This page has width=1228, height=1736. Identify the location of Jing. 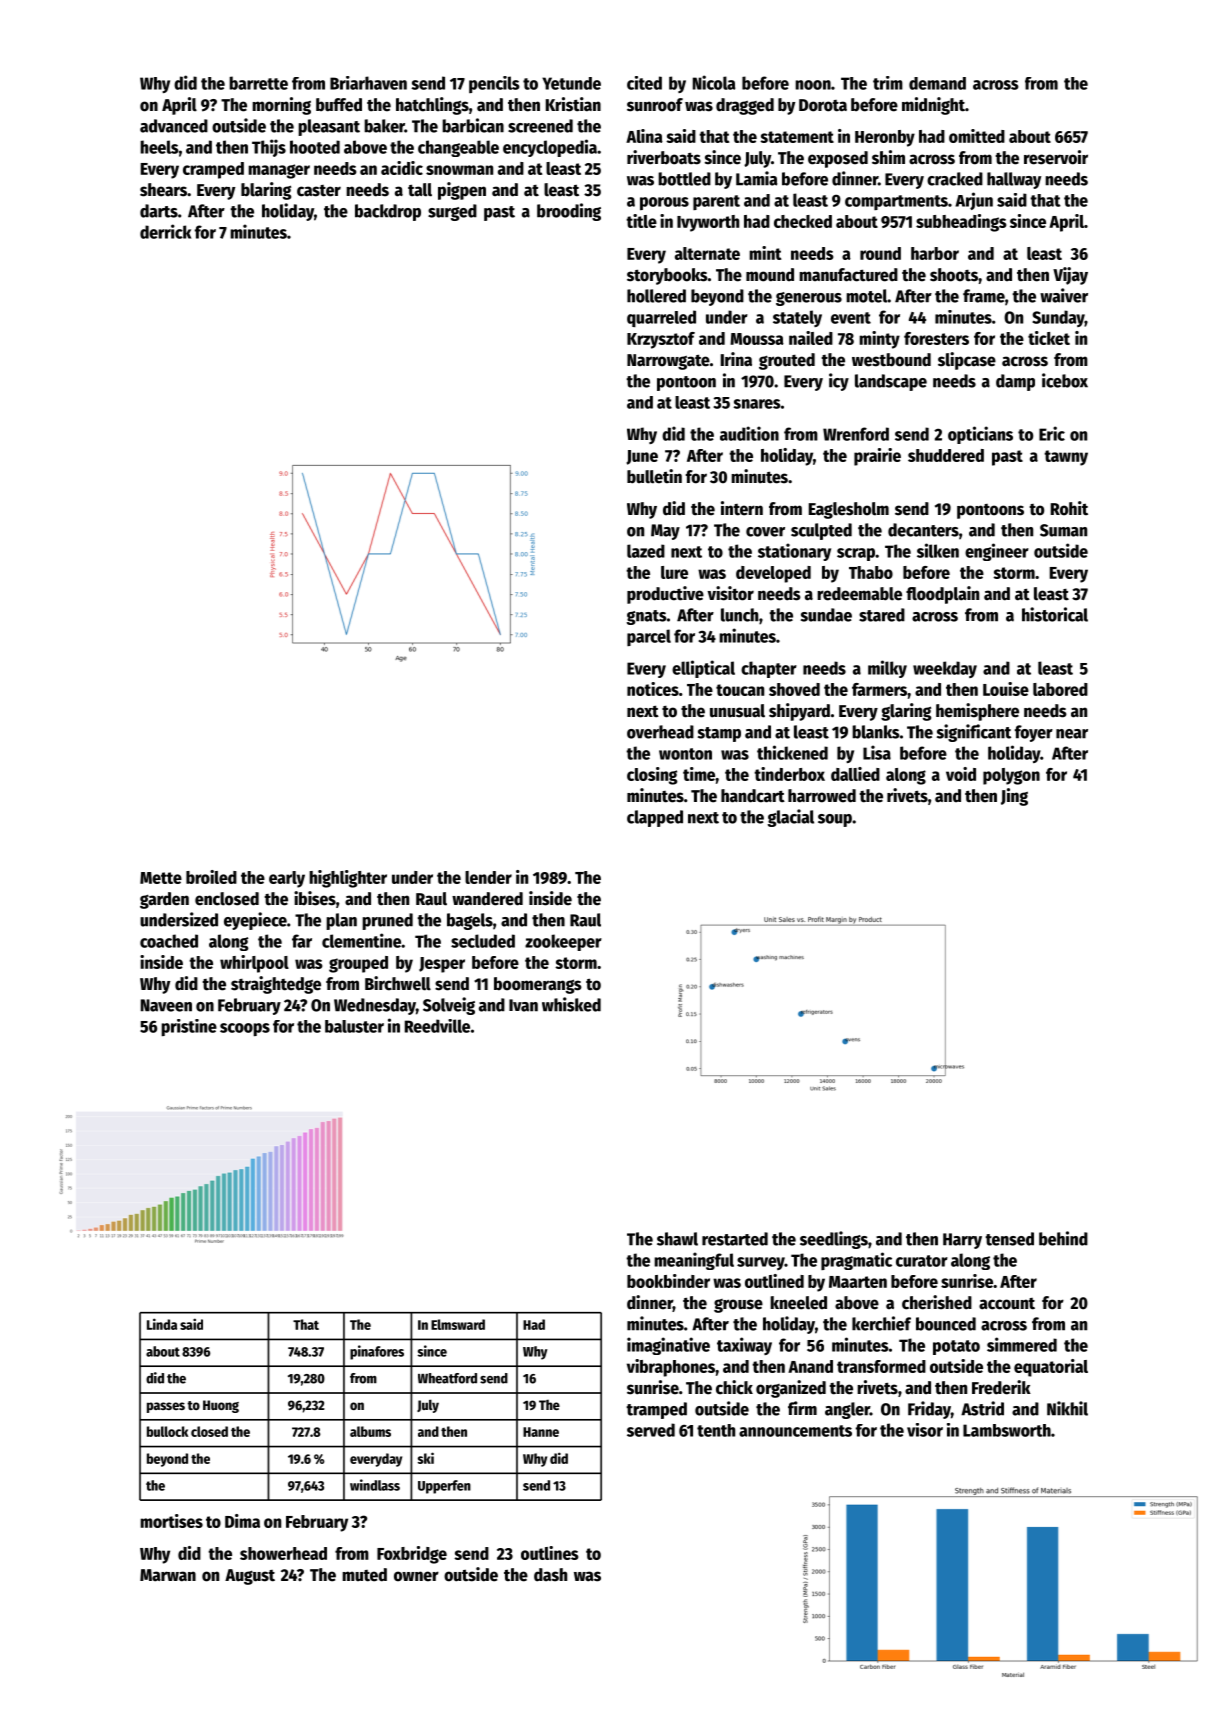
(1014, 797).
